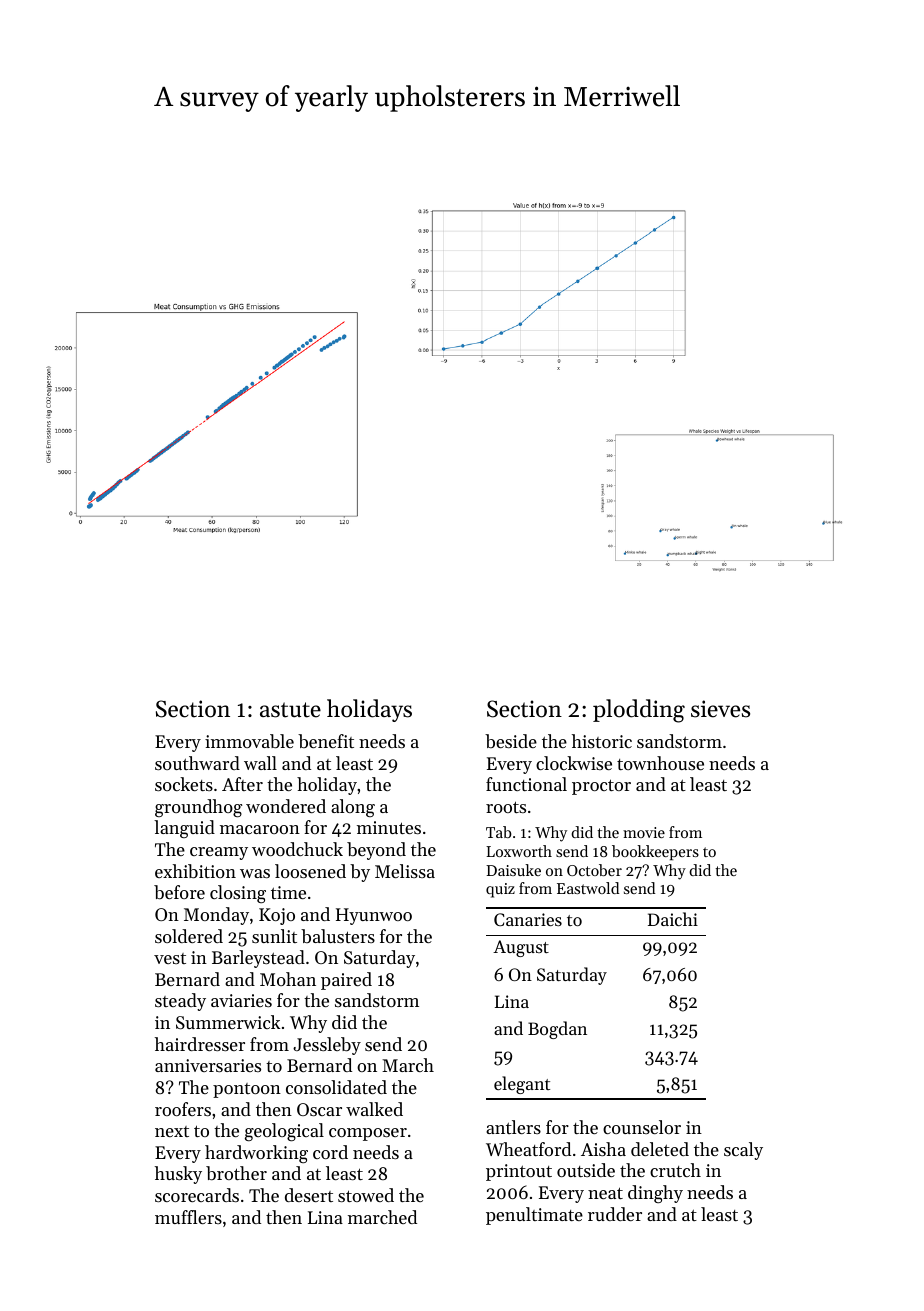  What do you see at coordinates (189, 936) in the screenshot?
I see `soldered` at bounding box center [189, 936].
